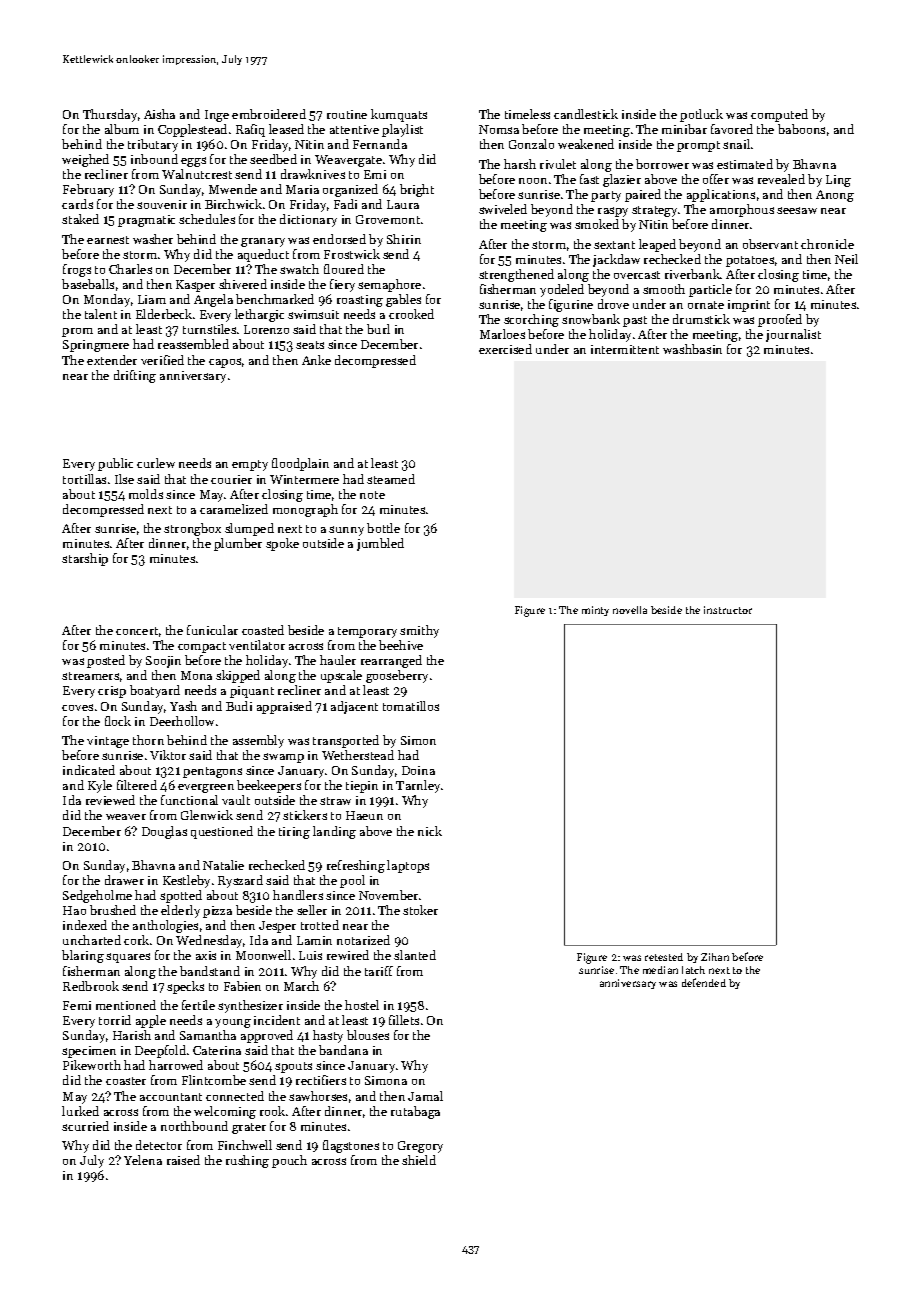  What do you see at coordinates (704, 982) in the screenshot?
I see `defended` at bounding box center [704, 982].
